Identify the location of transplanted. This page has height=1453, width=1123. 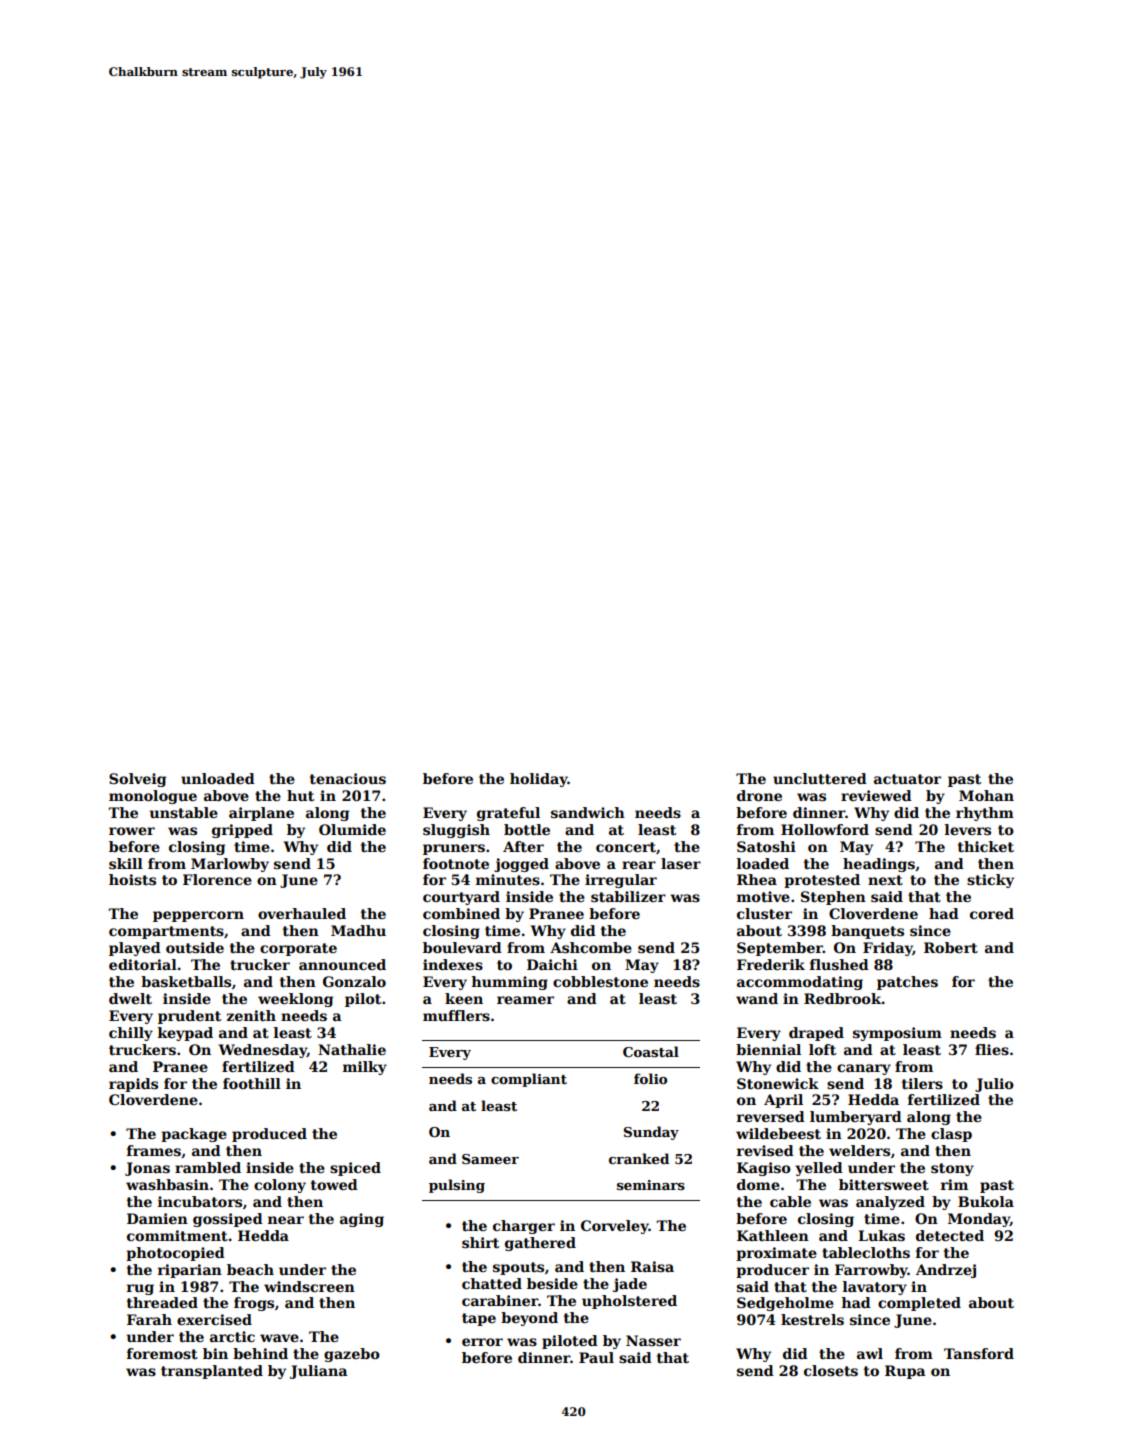
(212, 1372).
